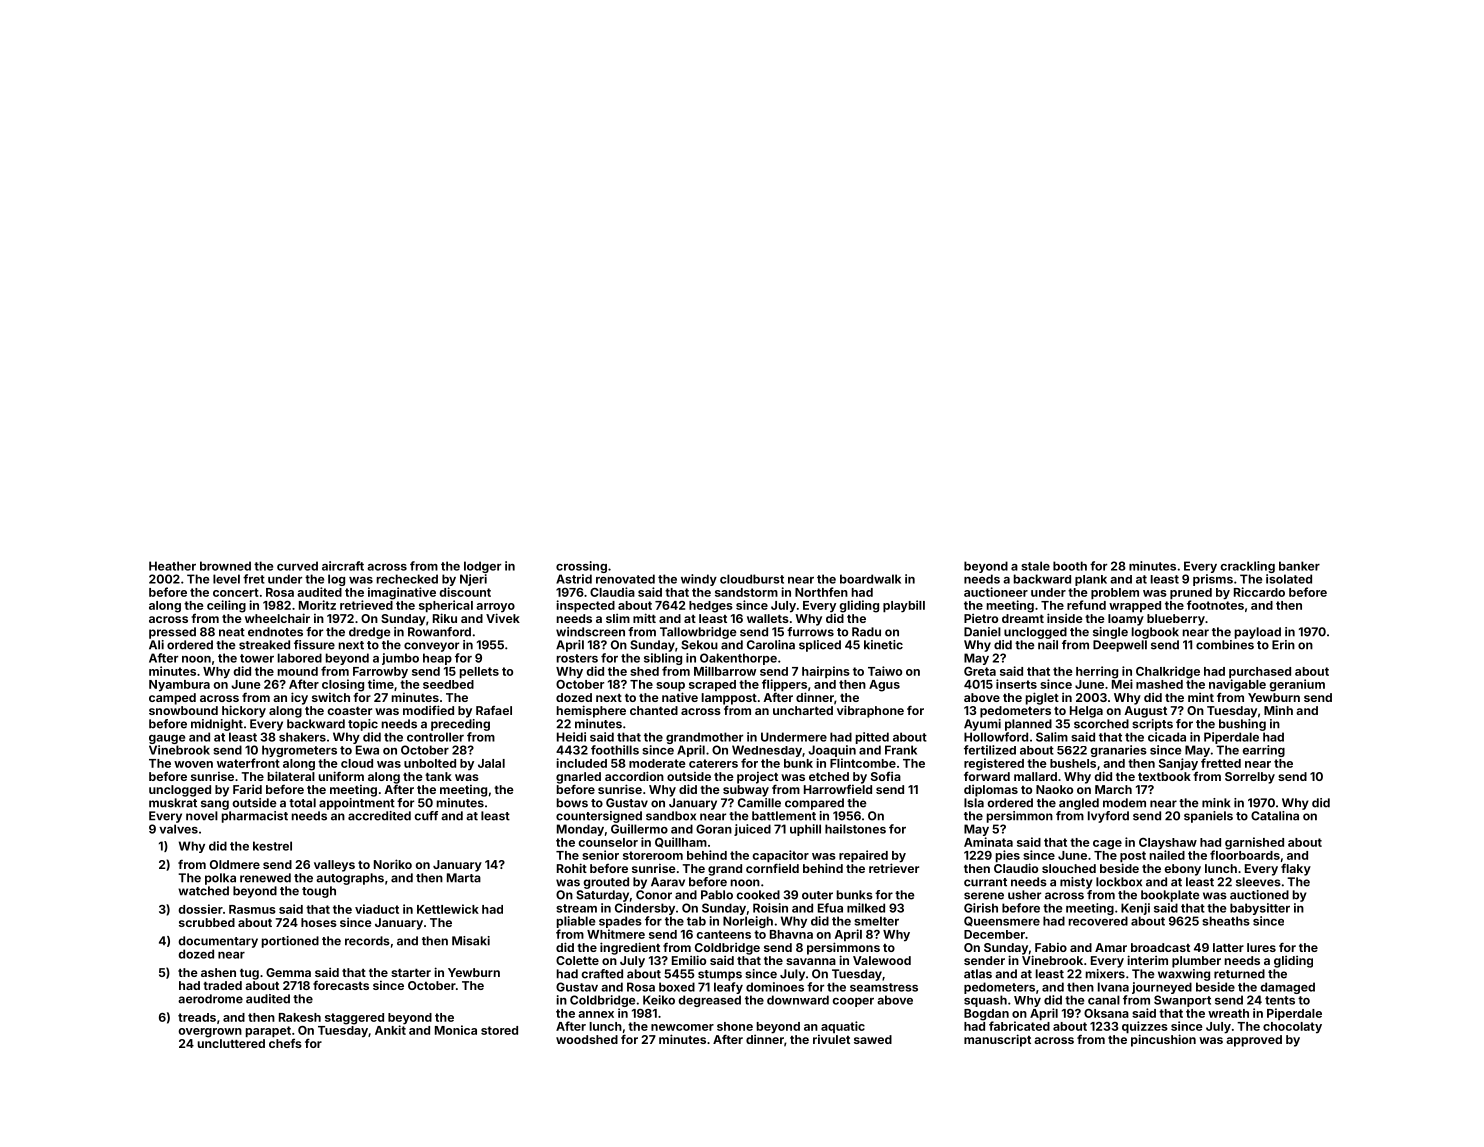 The width and height of the screenshot is (1484, 1147). I want to click on boxed, so click(677, 987).
